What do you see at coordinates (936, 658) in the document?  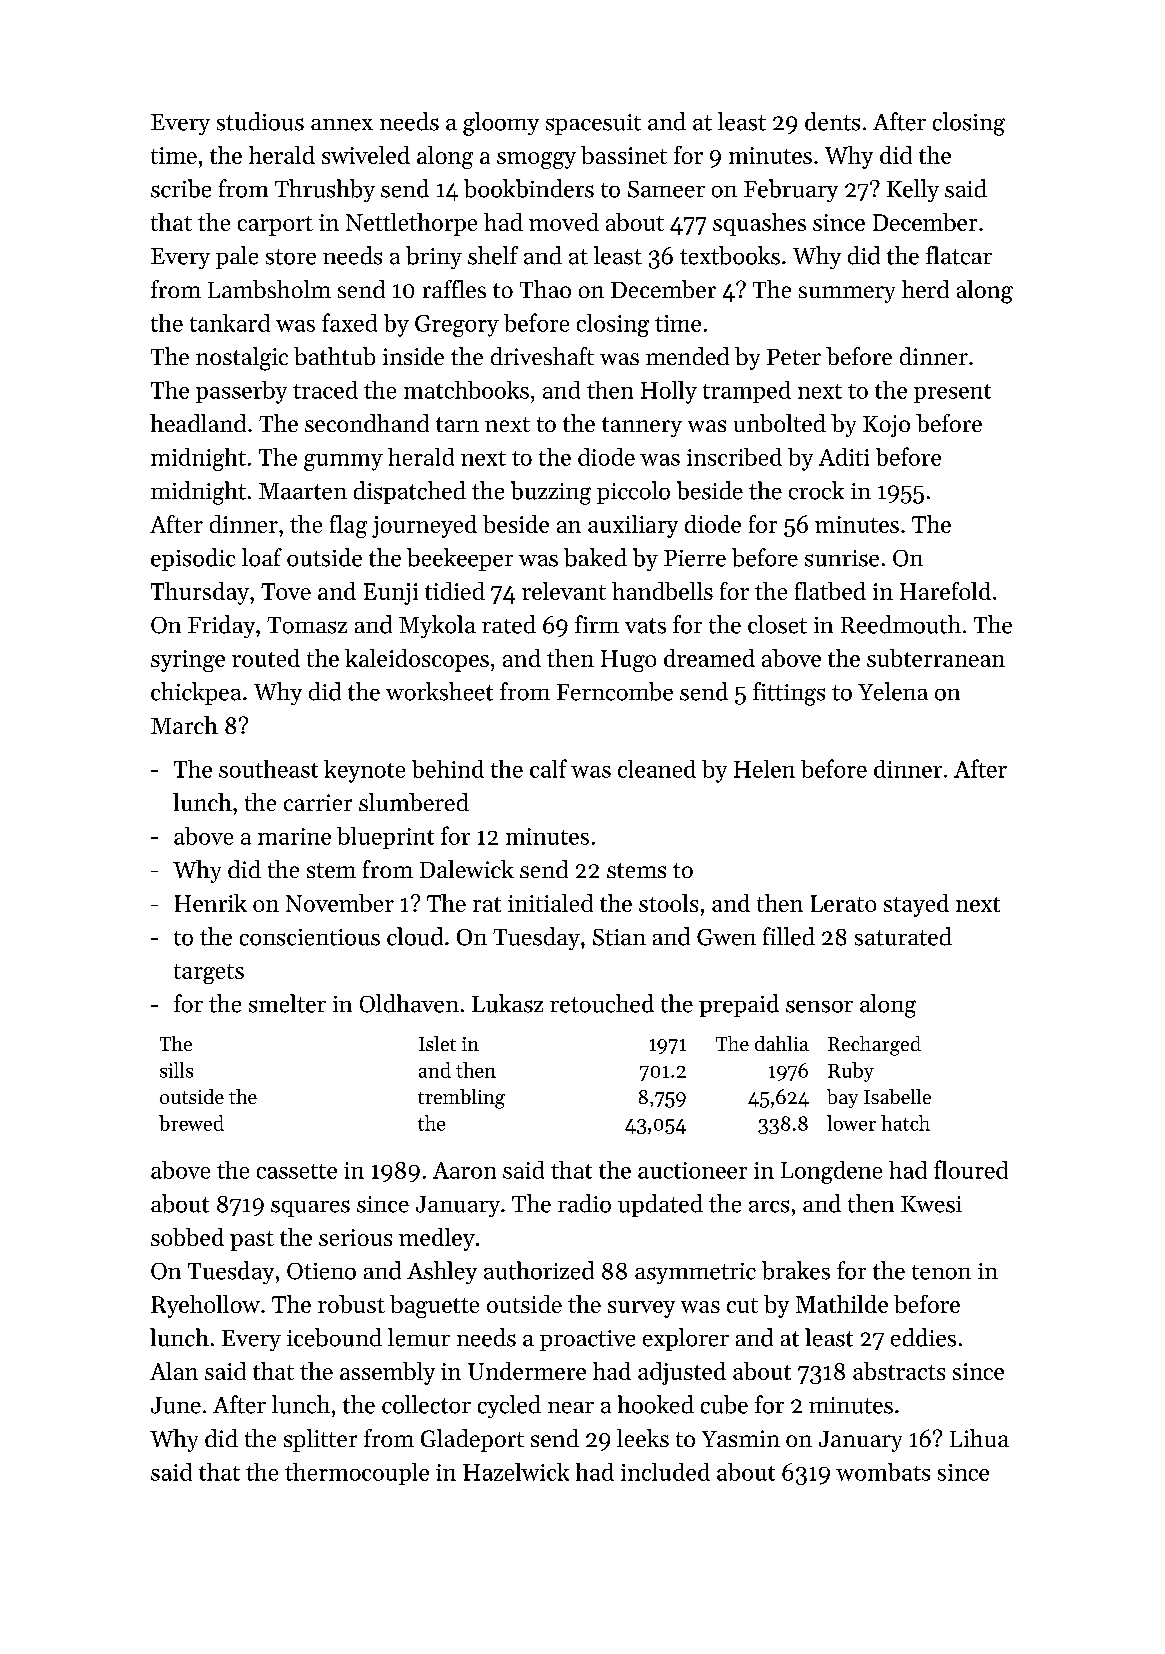 I see `subterranean` at bounding box center [936, 658].
